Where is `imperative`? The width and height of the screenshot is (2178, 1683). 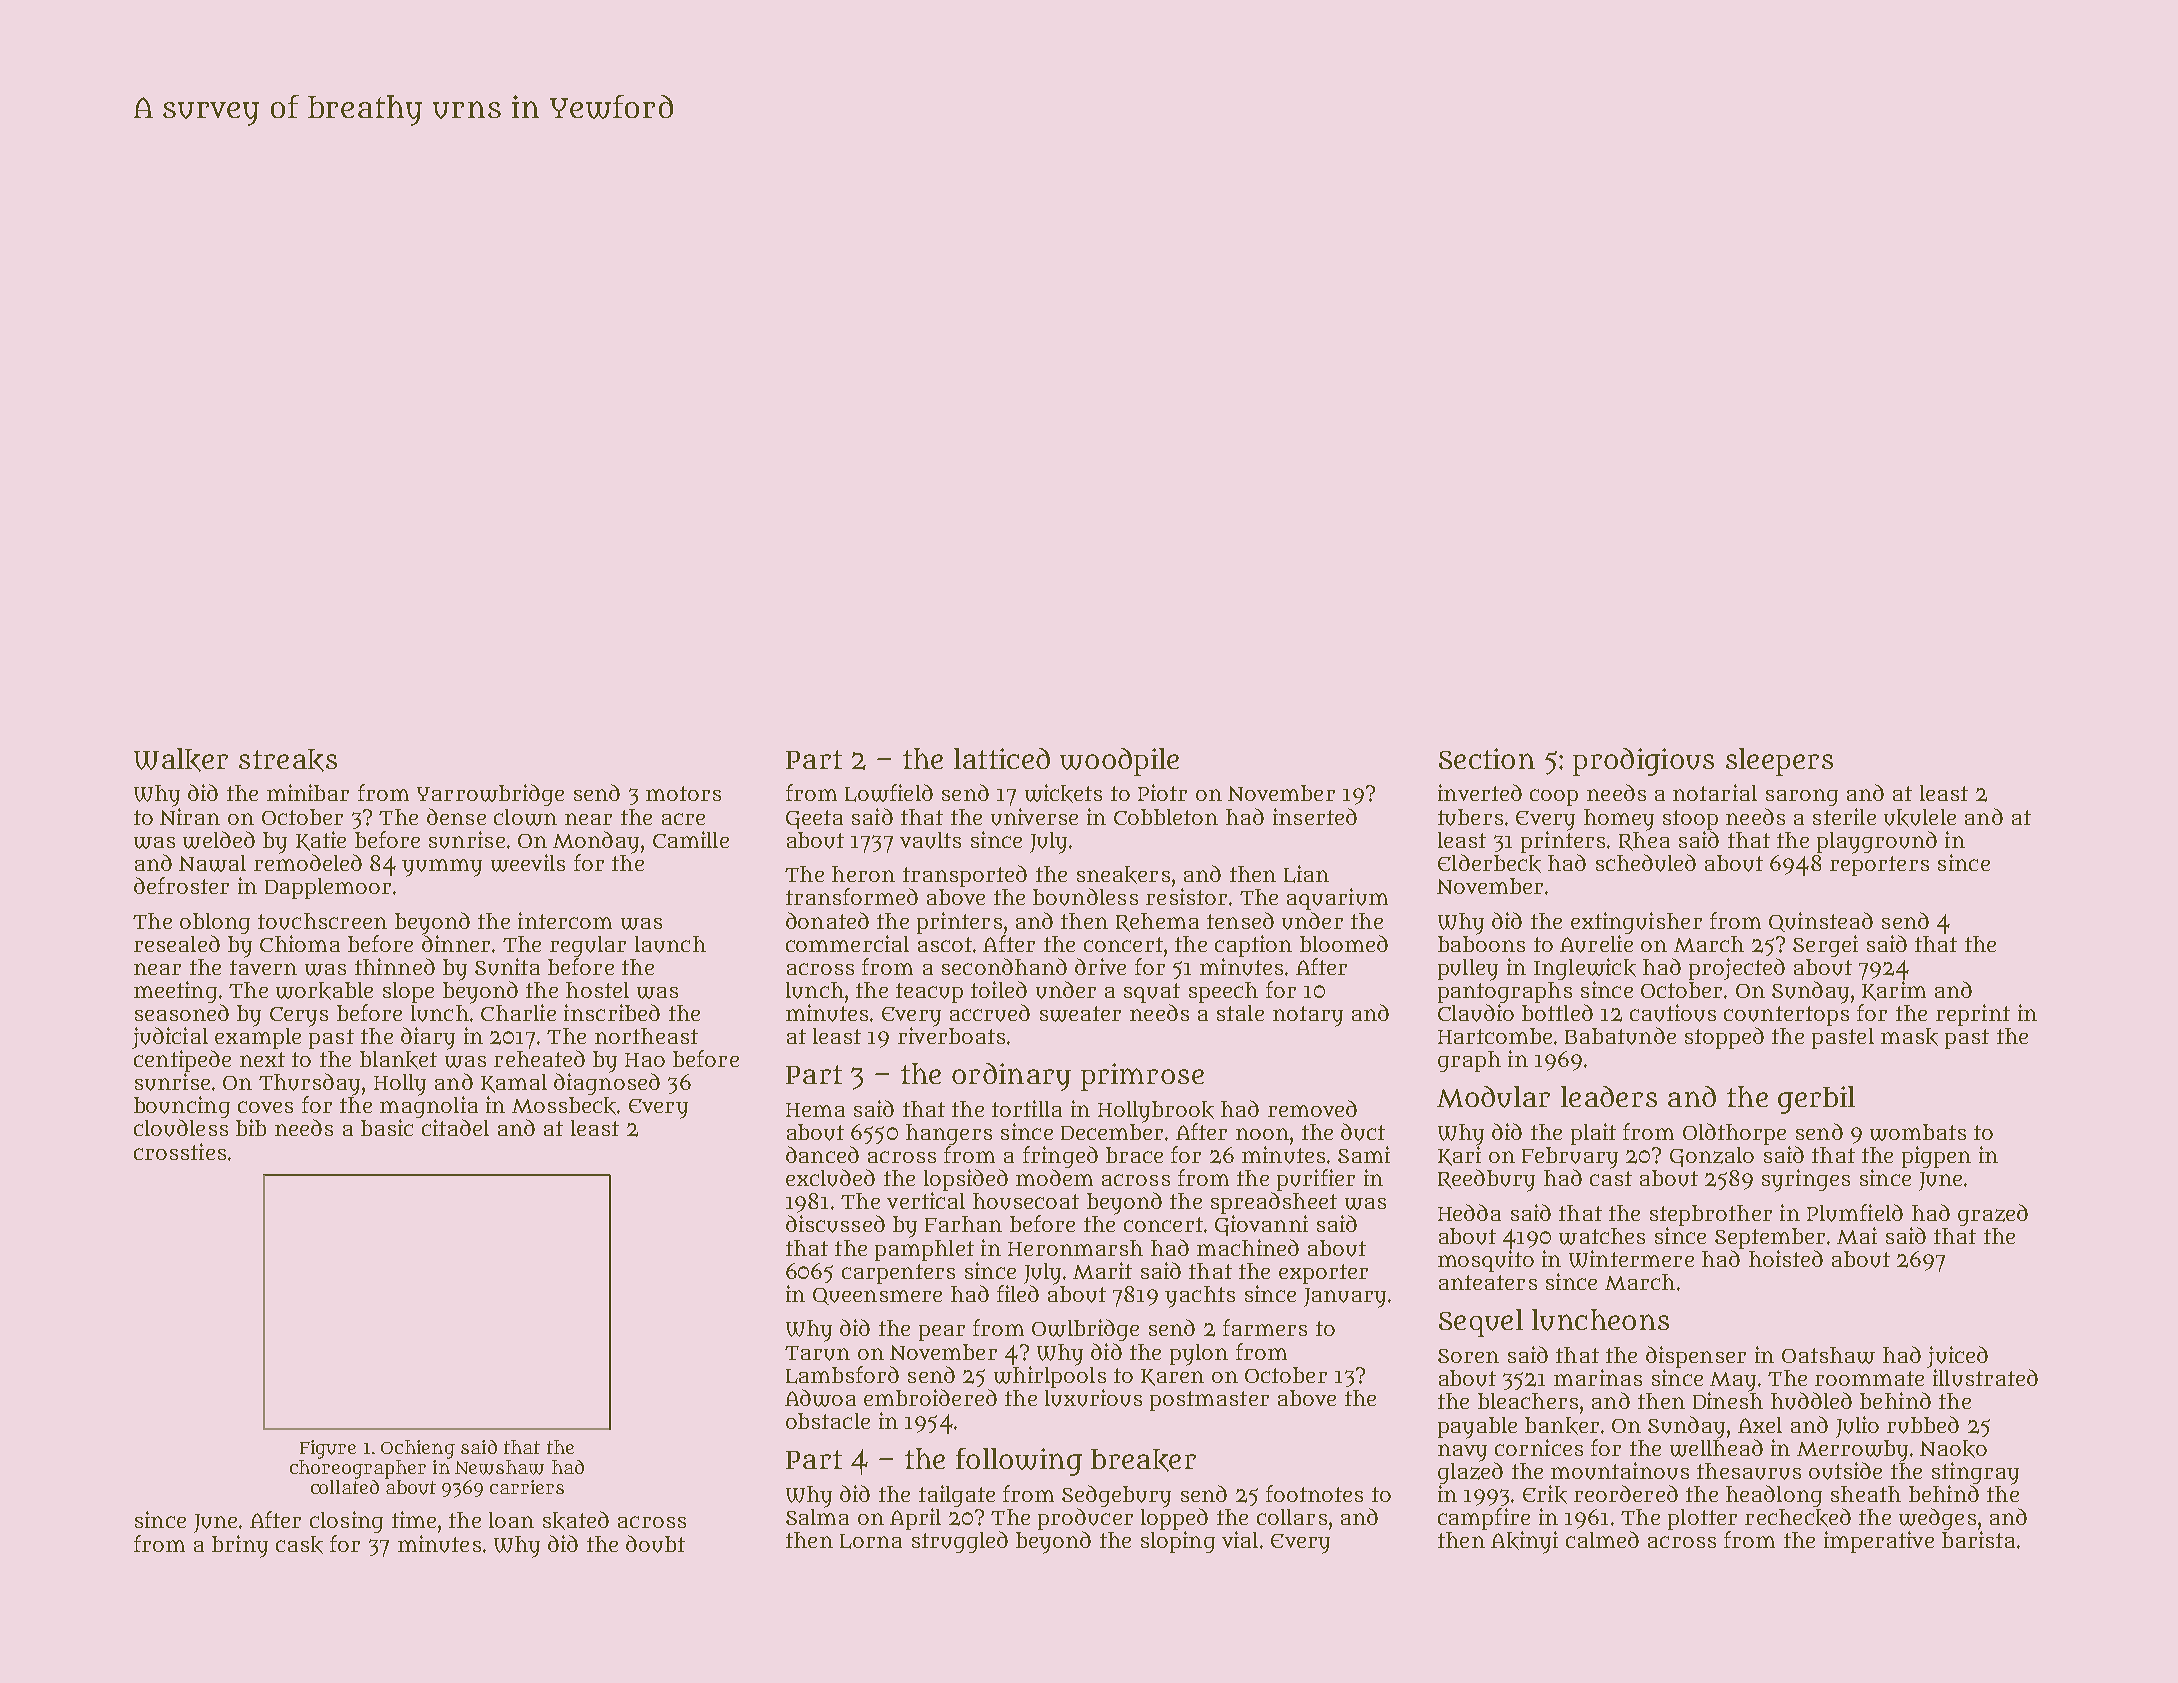
imperative is located at coordinates (1879, 1542).
